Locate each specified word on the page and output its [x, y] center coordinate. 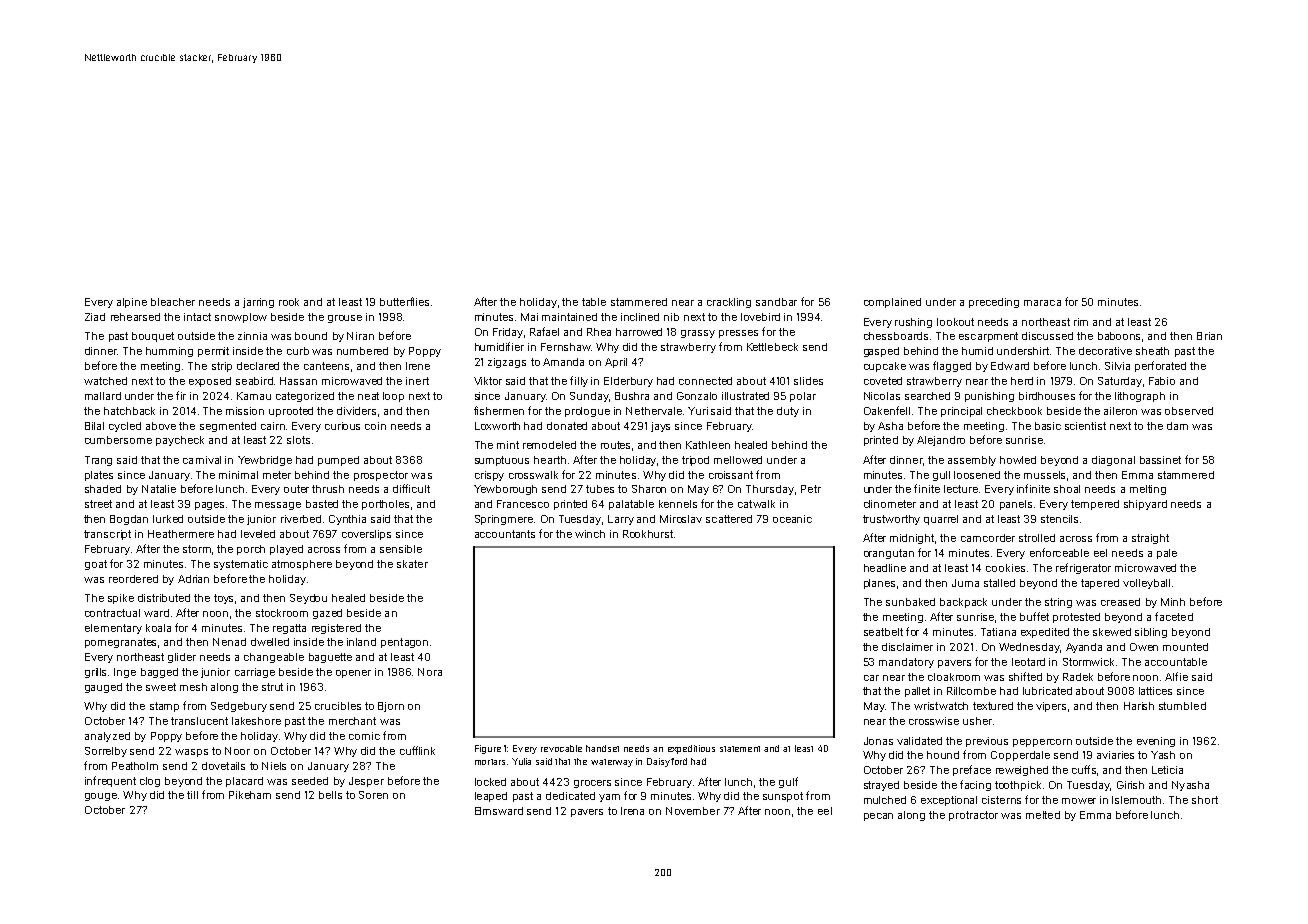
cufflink [417, 750]
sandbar [776, 302]
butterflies [404, 301]
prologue [587, 412]
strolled [1037, 538]
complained [892, 303]
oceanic [792, 519]
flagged [952, 366]
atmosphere [302, 565]
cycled [125, 427]
